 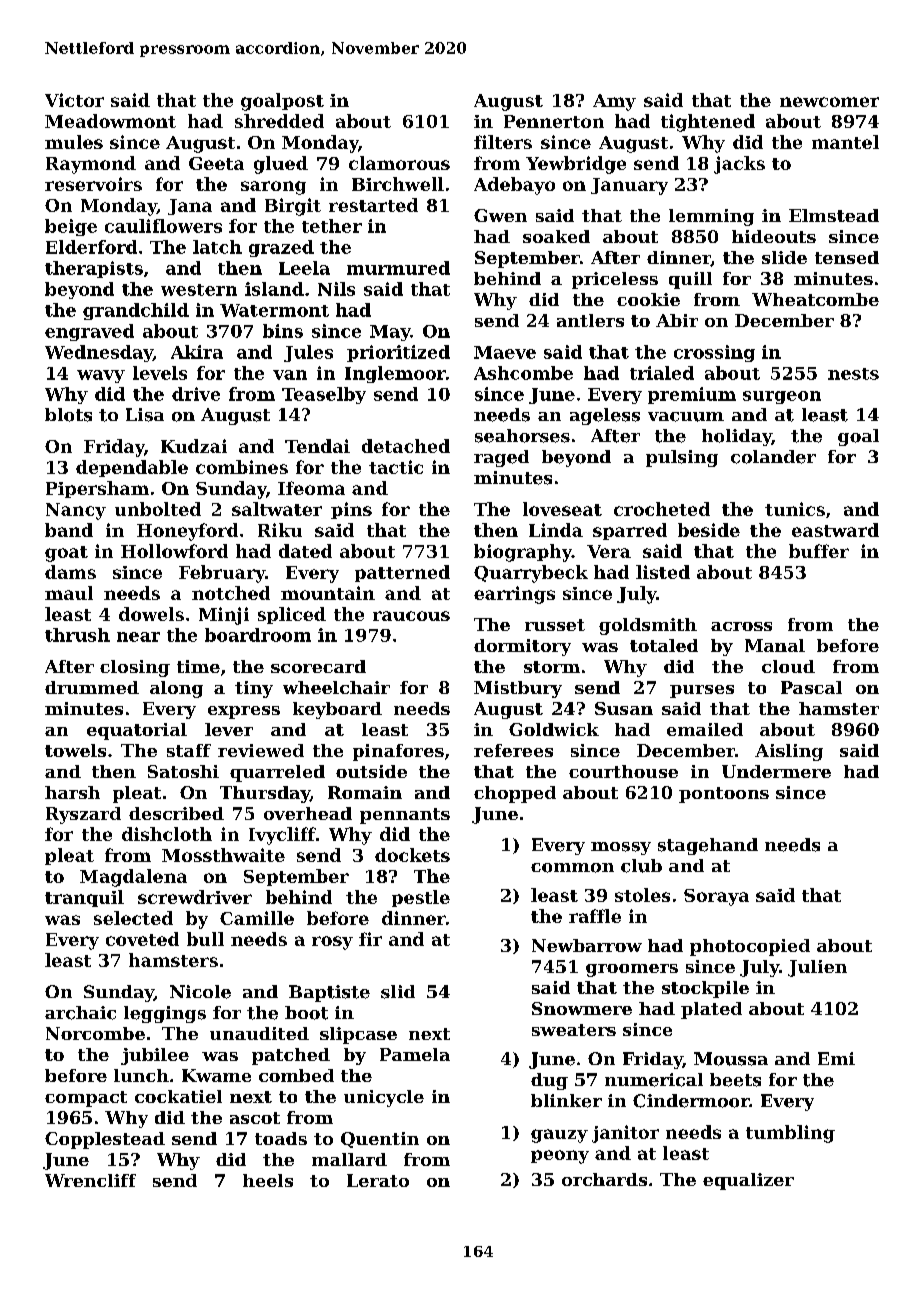 What do you see at coordinates (90, 1180) in the image?
I see `Wrencliff` at bounding box center [90, 1180].
